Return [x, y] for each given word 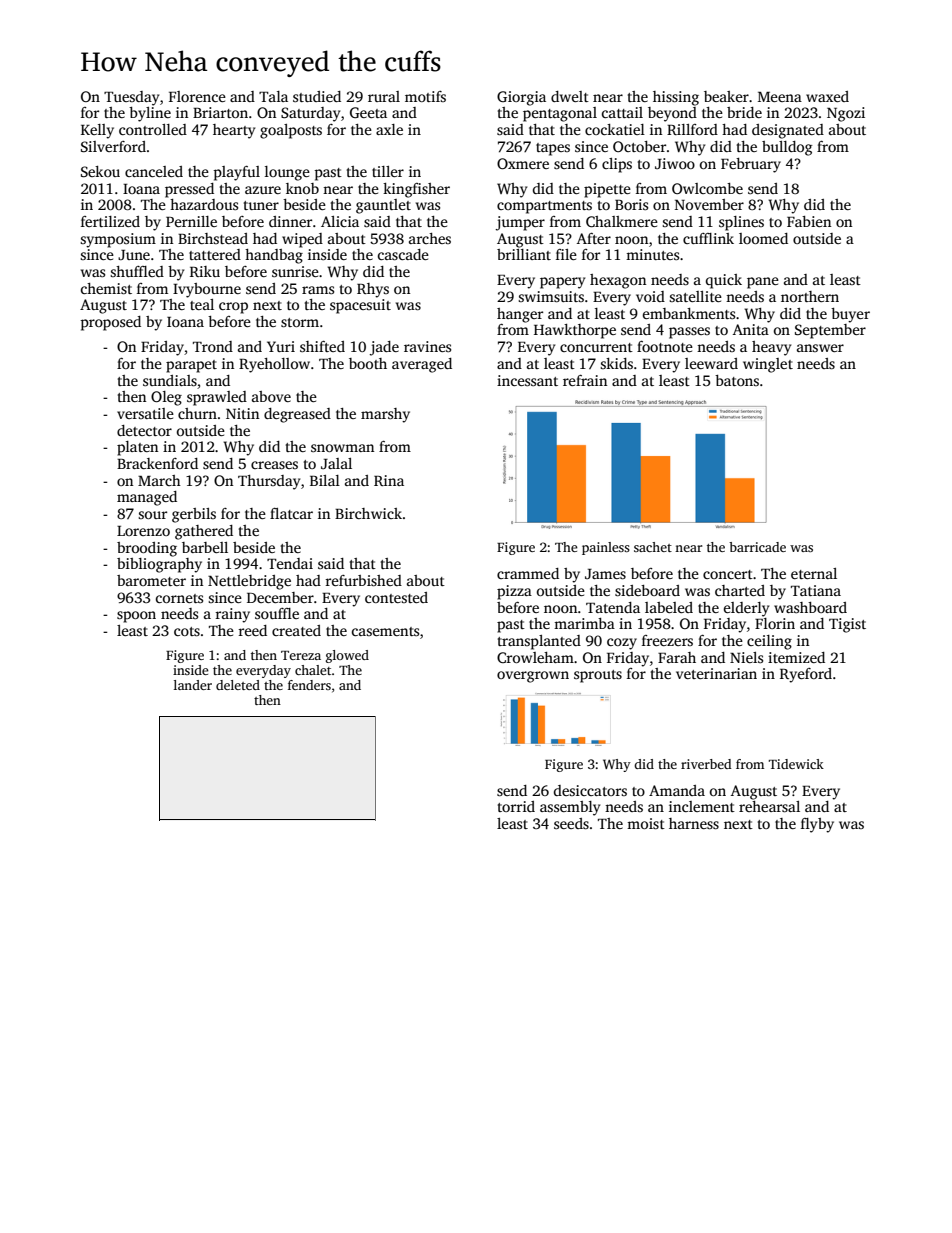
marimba [584, 623]
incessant [527, 380]
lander [193, 685]
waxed [827, 96]
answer [820, 348]
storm [300, 322]
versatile [145, 413]
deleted [238, 685]
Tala [273, 96]
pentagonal [560, 114]
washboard [810, 607]
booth [368, 363]
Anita [751, 329]
